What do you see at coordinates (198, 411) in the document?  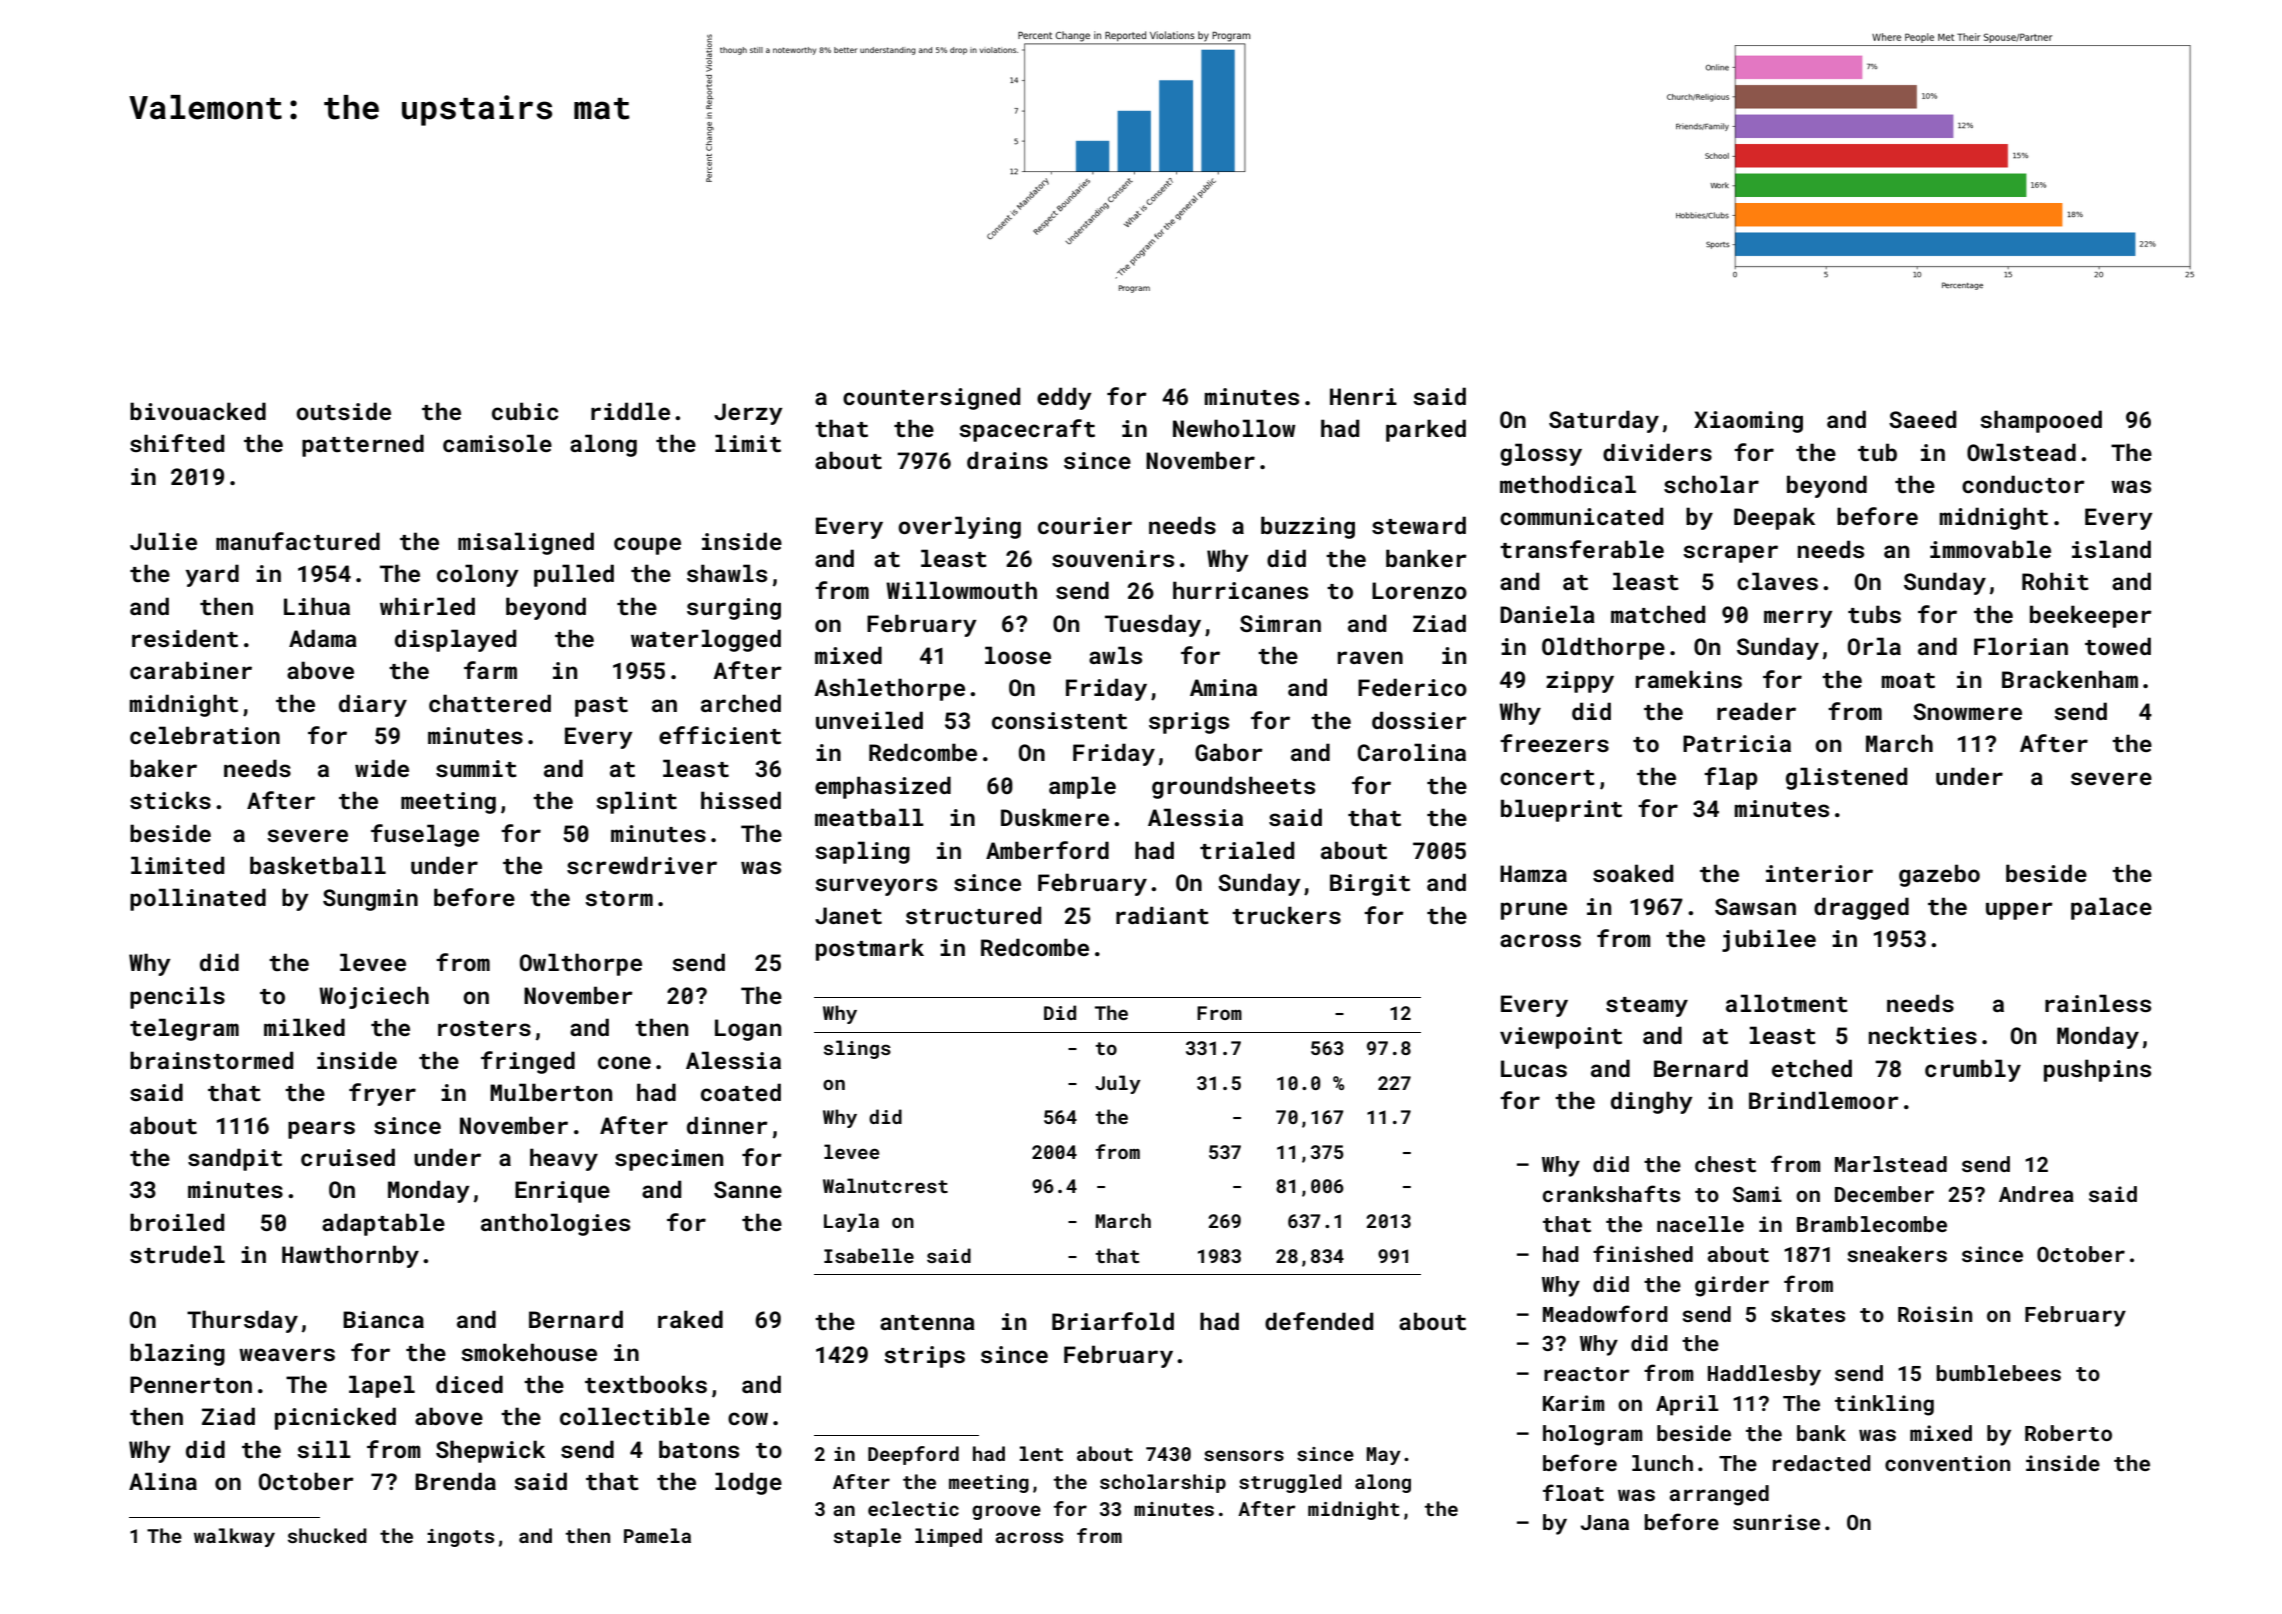 I see `bivouacked` at bounding box center [198, 411].
